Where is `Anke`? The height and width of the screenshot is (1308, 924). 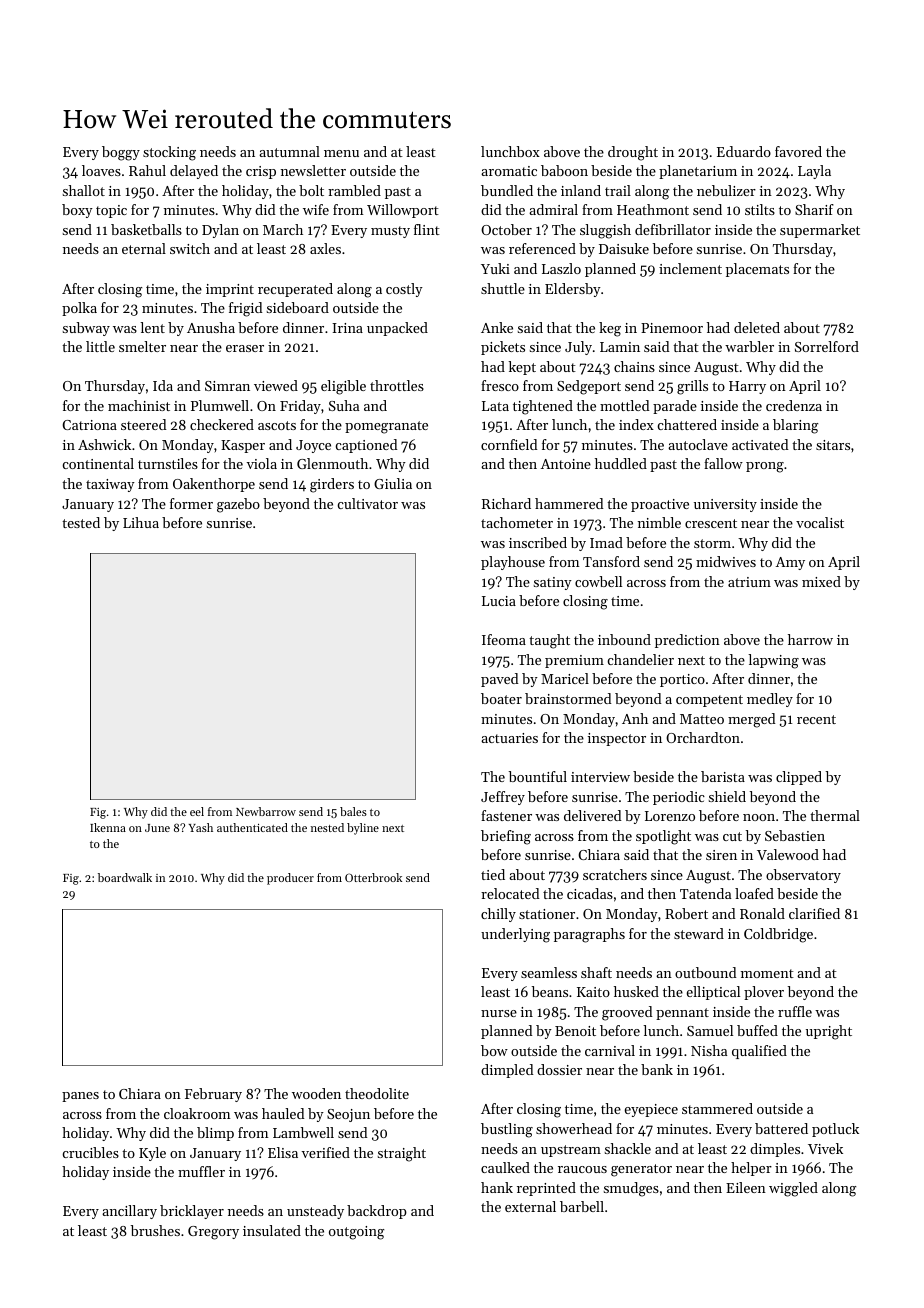 Anke is located at coordinates (497, 327).
